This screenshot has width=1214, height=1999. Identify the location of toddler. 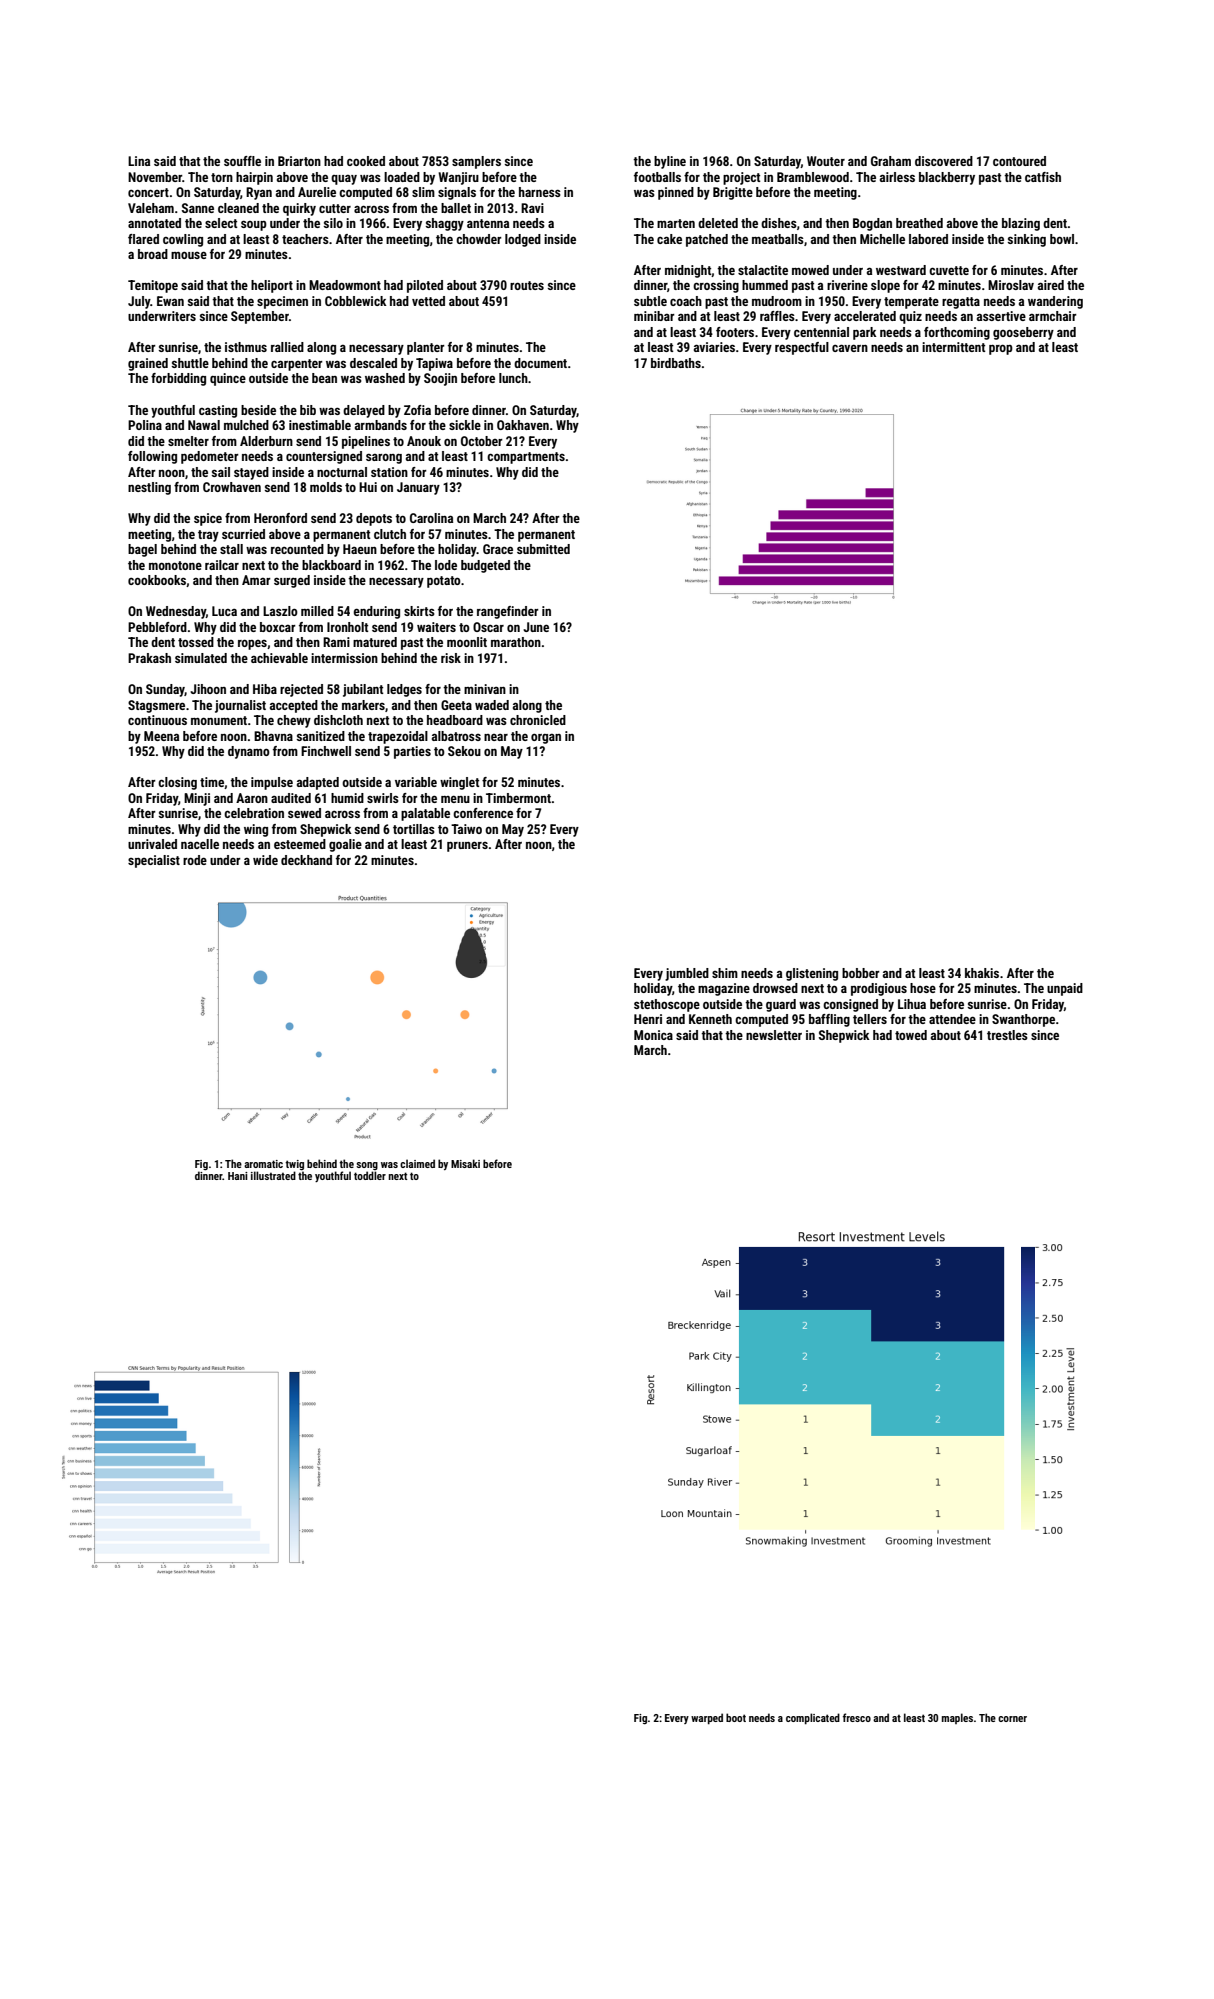
(370, 1175).
